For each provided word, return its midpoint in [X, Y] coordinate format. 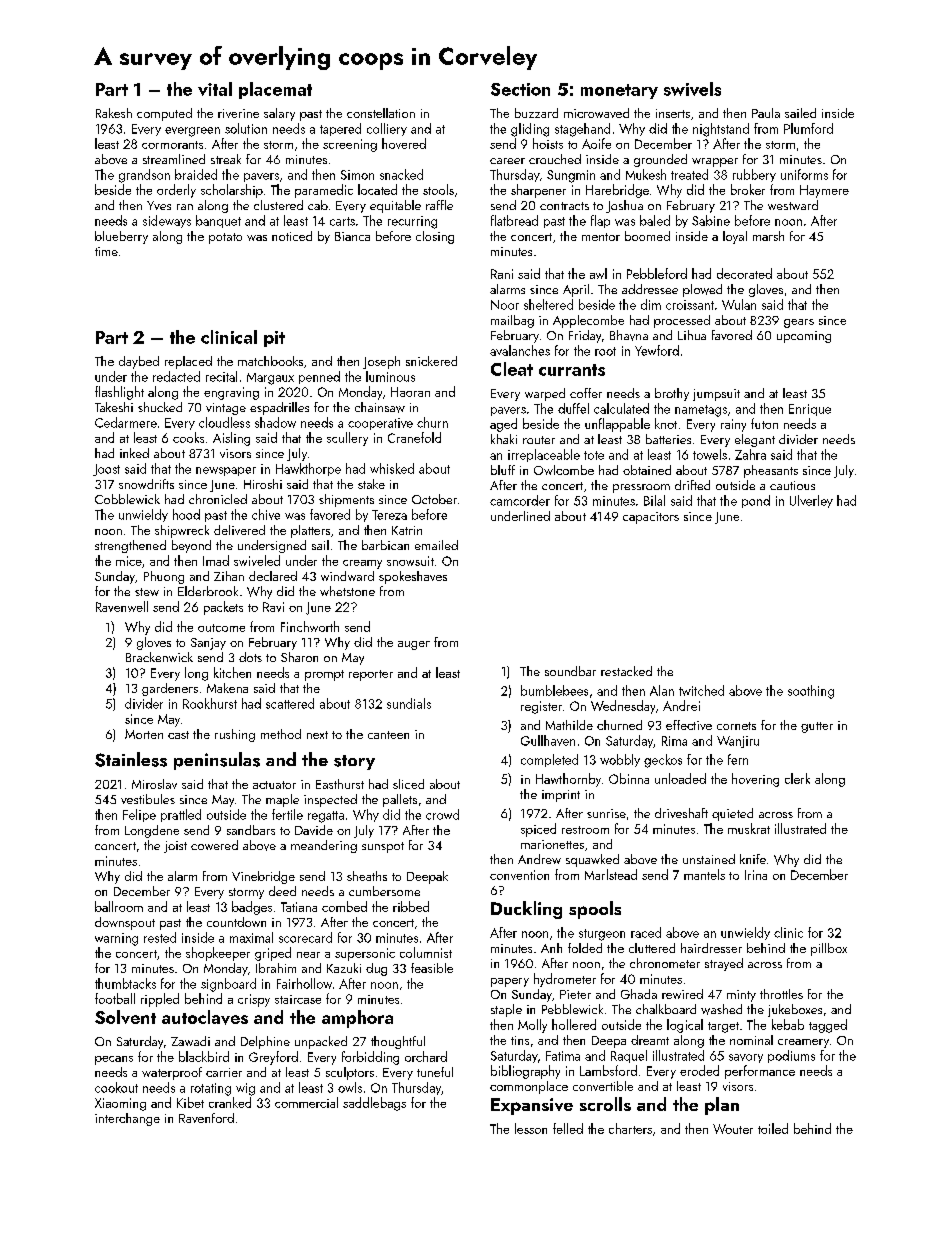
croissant [690, 305]
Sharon [299, 657]
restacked [626, 671]
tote [594, 455]
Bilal [654, 500]
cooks [188, 437]
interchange [127, 1119]
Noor [505, 305]
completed [549, 760]
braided [196, 174]
